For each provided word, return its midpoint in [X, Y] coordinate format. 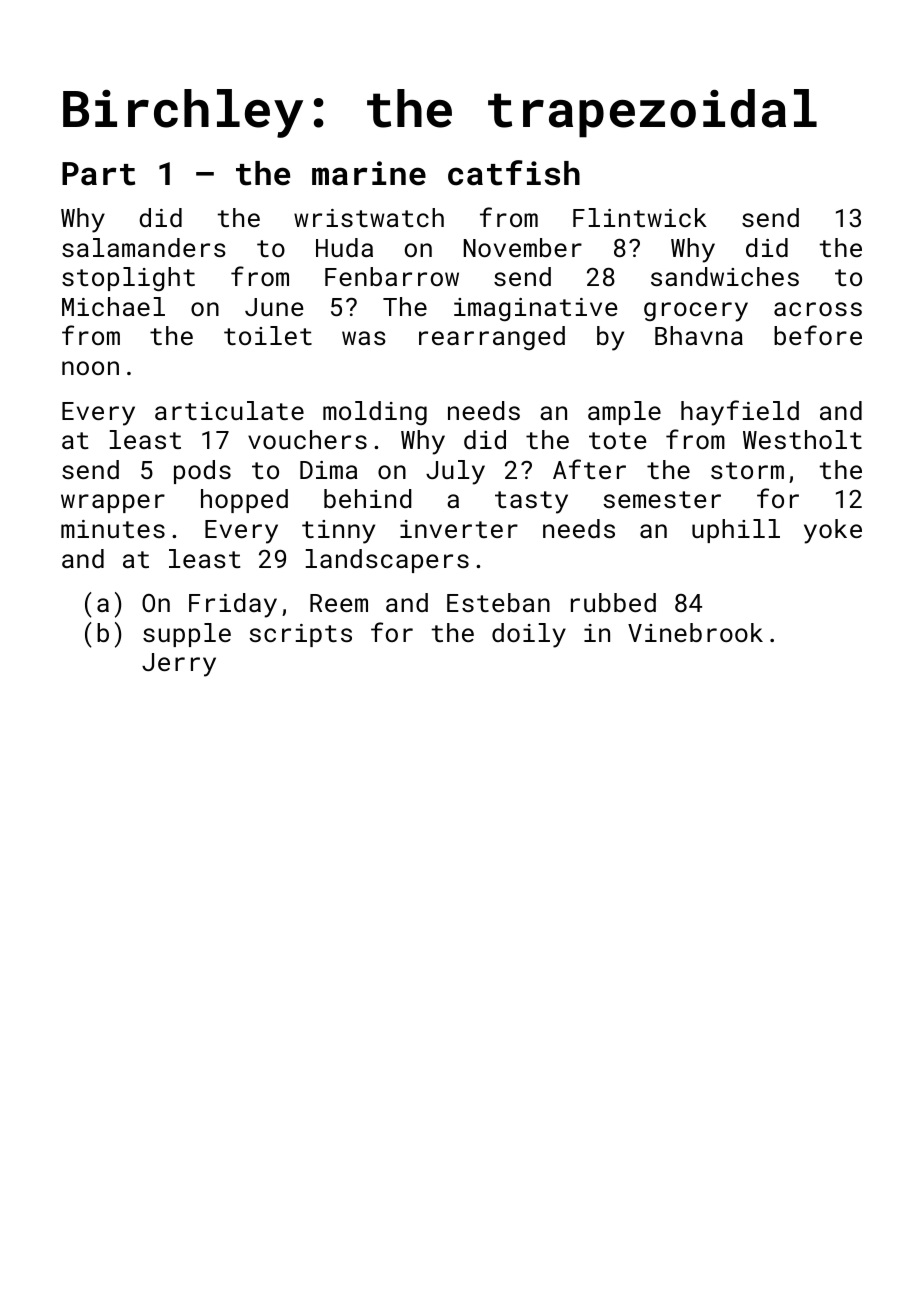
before [818, 335]
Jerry [179, 665]
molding [375, 413]
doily [529, 635]
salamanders [144, 247]
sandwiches [725, 276]
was [364, 338]
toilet [268, 335]
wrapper [113, 503]
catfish [514, 173]
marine [369, 173]
